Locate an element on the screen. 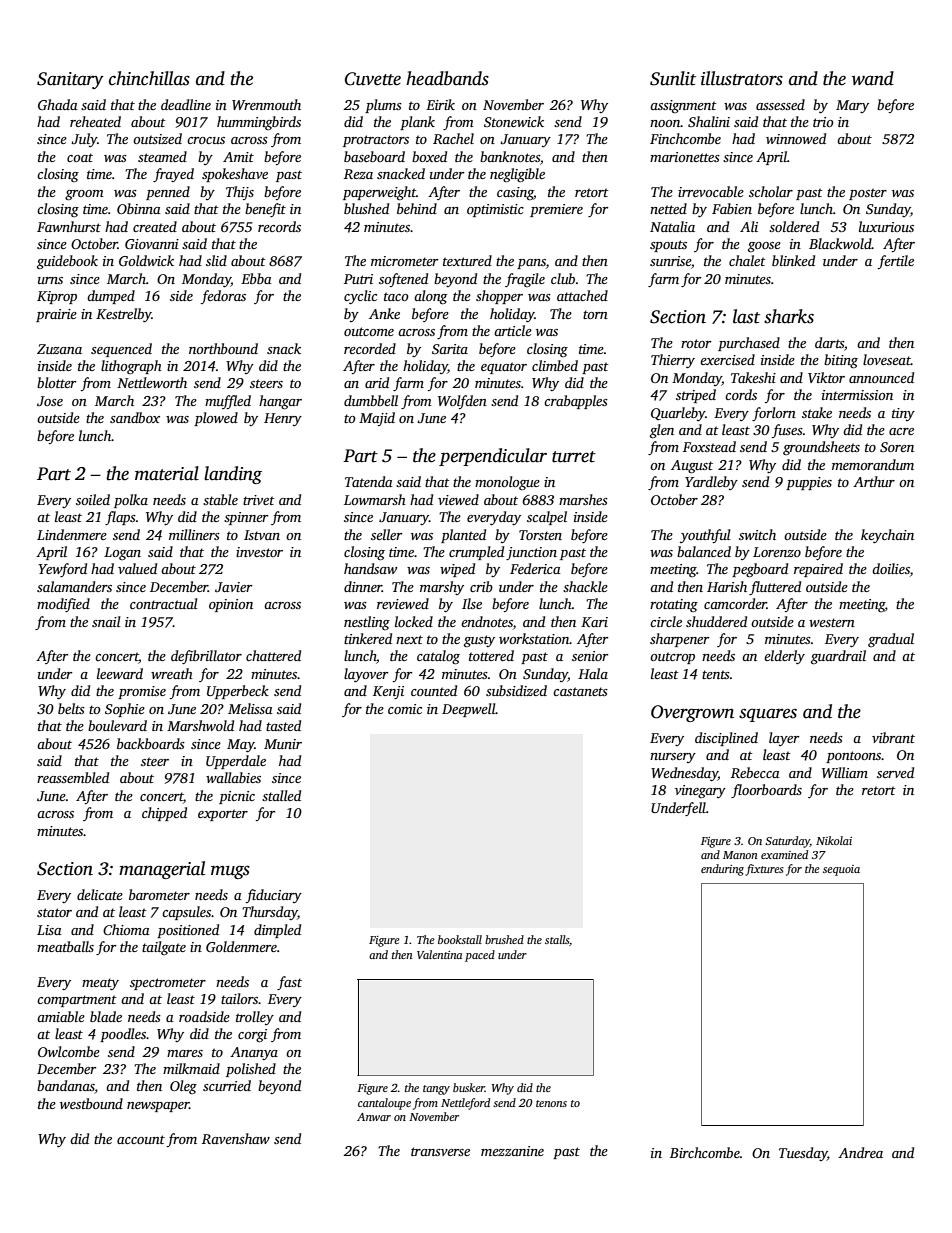 This screenshot has height=1233, width=952. illustrators is located at coordinates (742, 78).
